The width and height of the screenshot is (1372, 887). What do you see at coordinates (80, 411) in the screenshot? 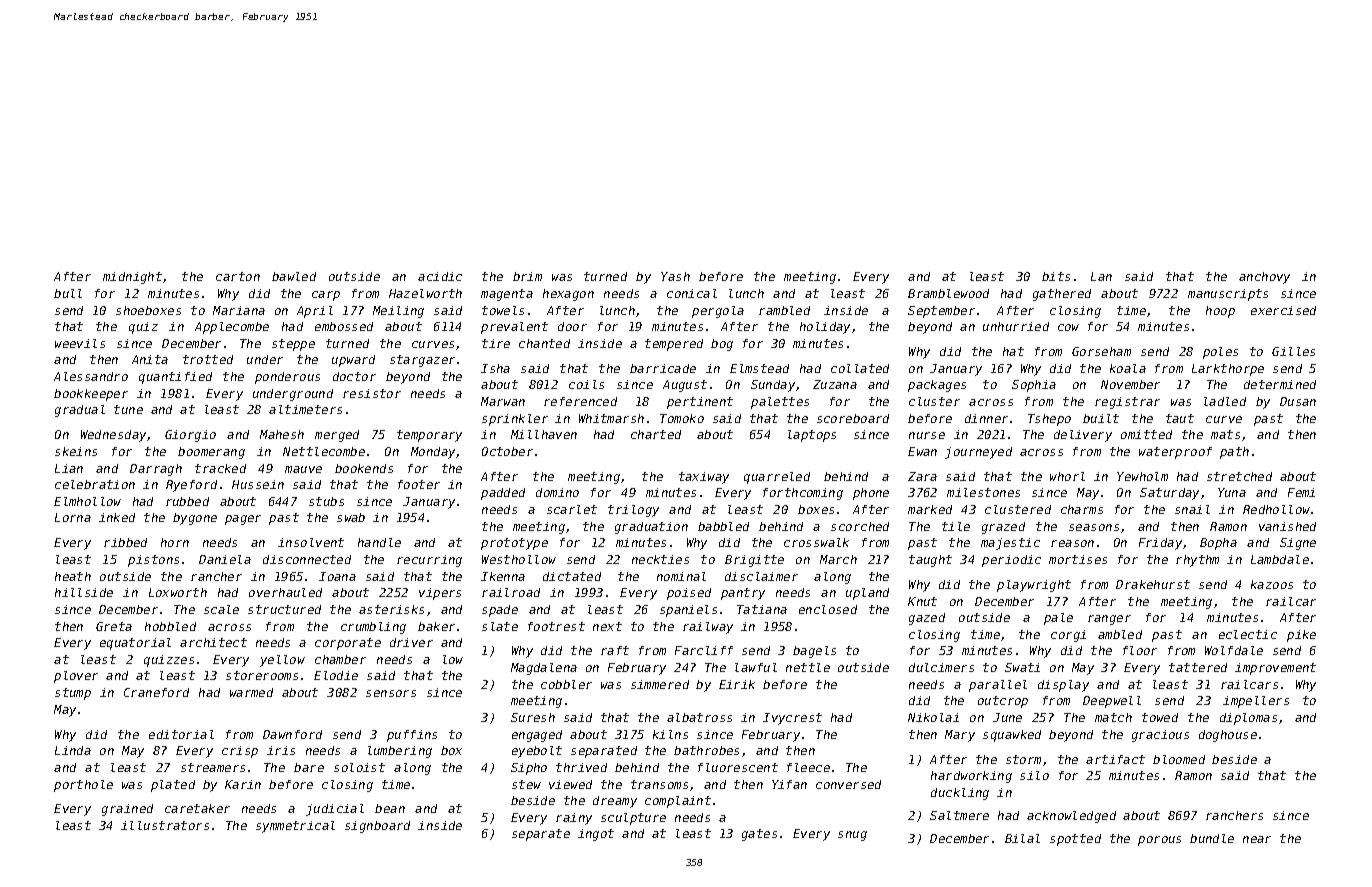
I see `gradual` at bounding box center [80, 411].
